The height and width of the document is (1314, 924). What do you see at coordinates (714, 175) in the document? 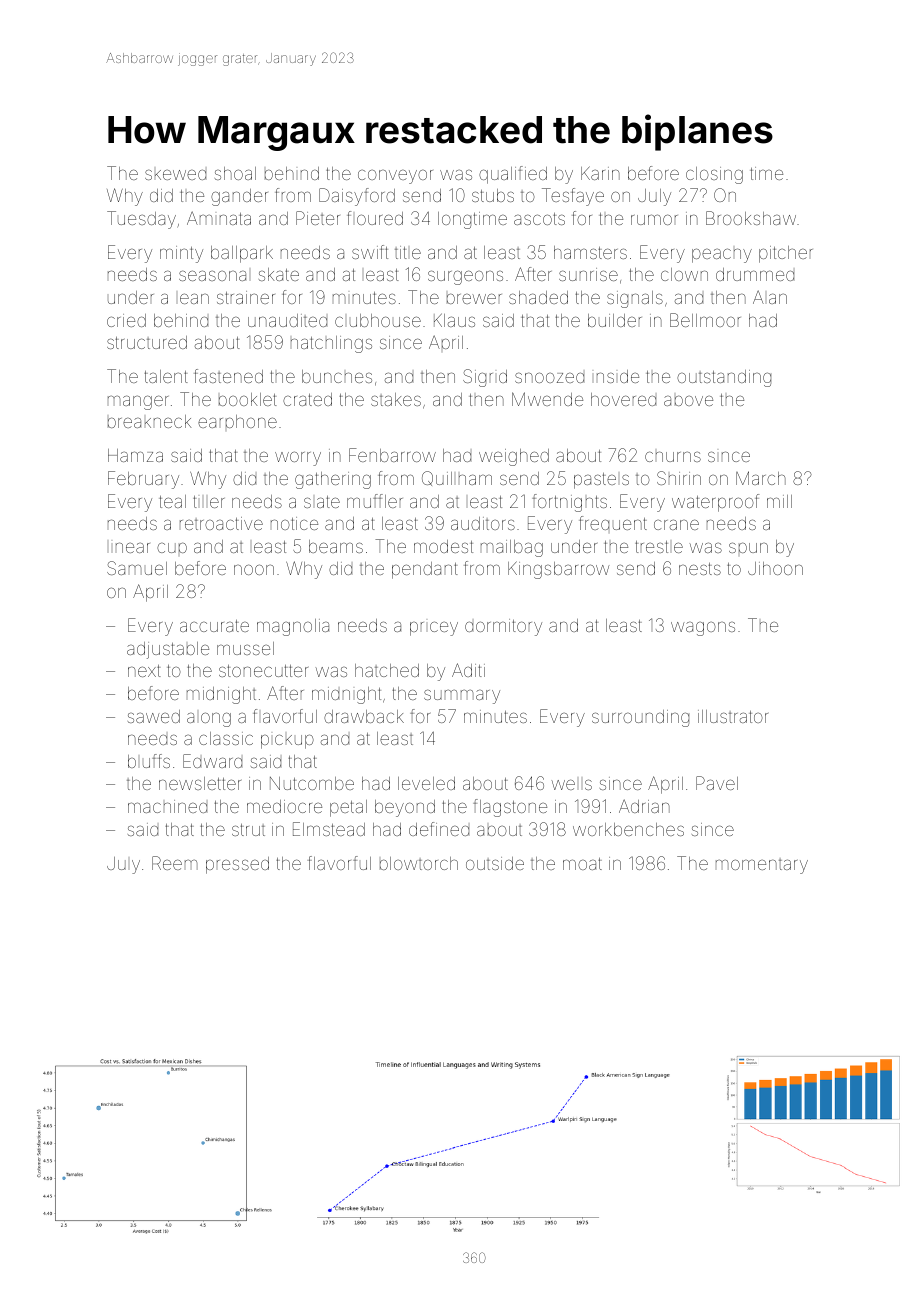
I see `closing` at bounding box center [714, 175].
